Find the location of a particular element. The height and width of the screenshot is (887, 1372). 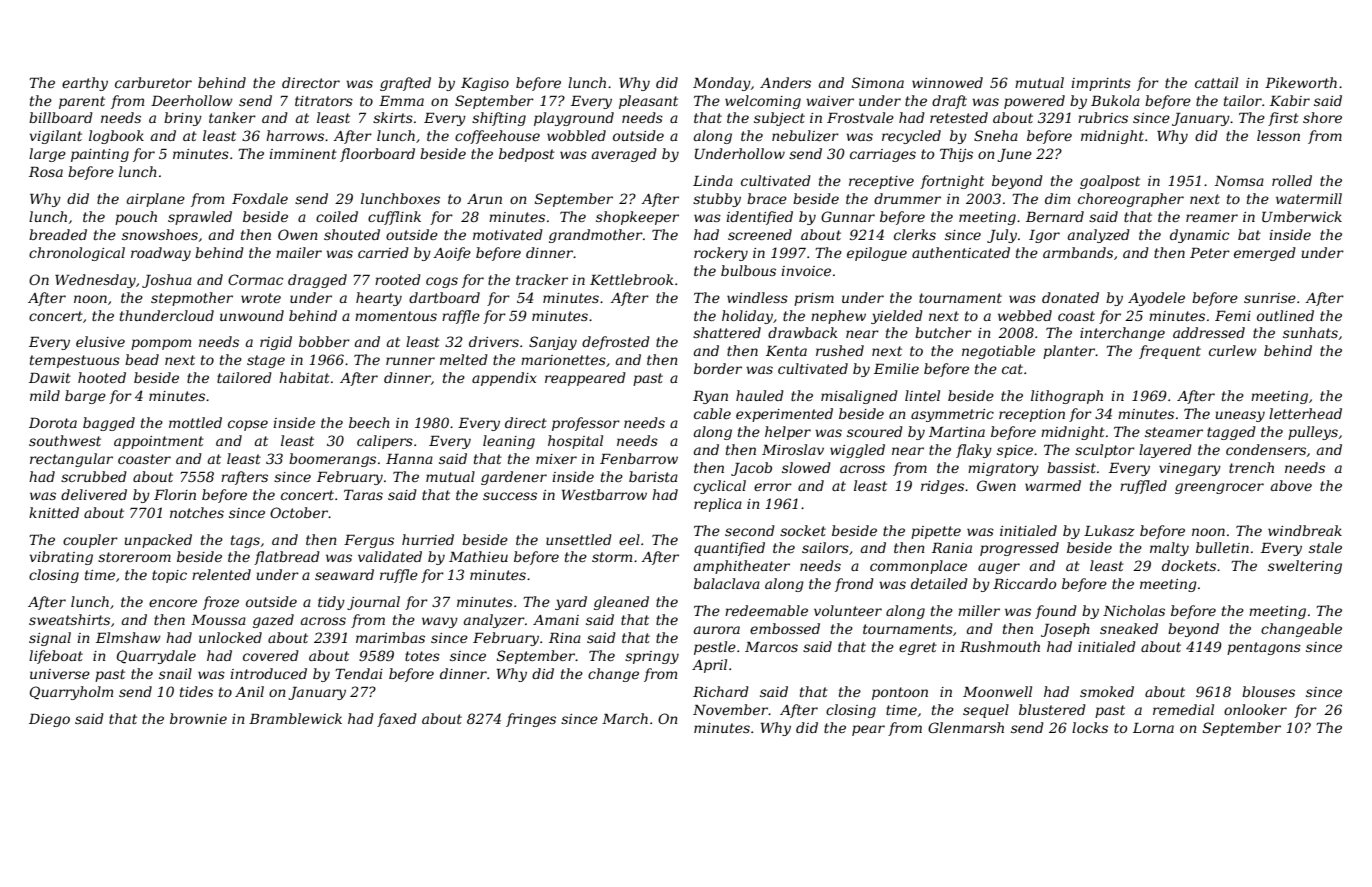

Dorota is located at coordinates (53, 423).
